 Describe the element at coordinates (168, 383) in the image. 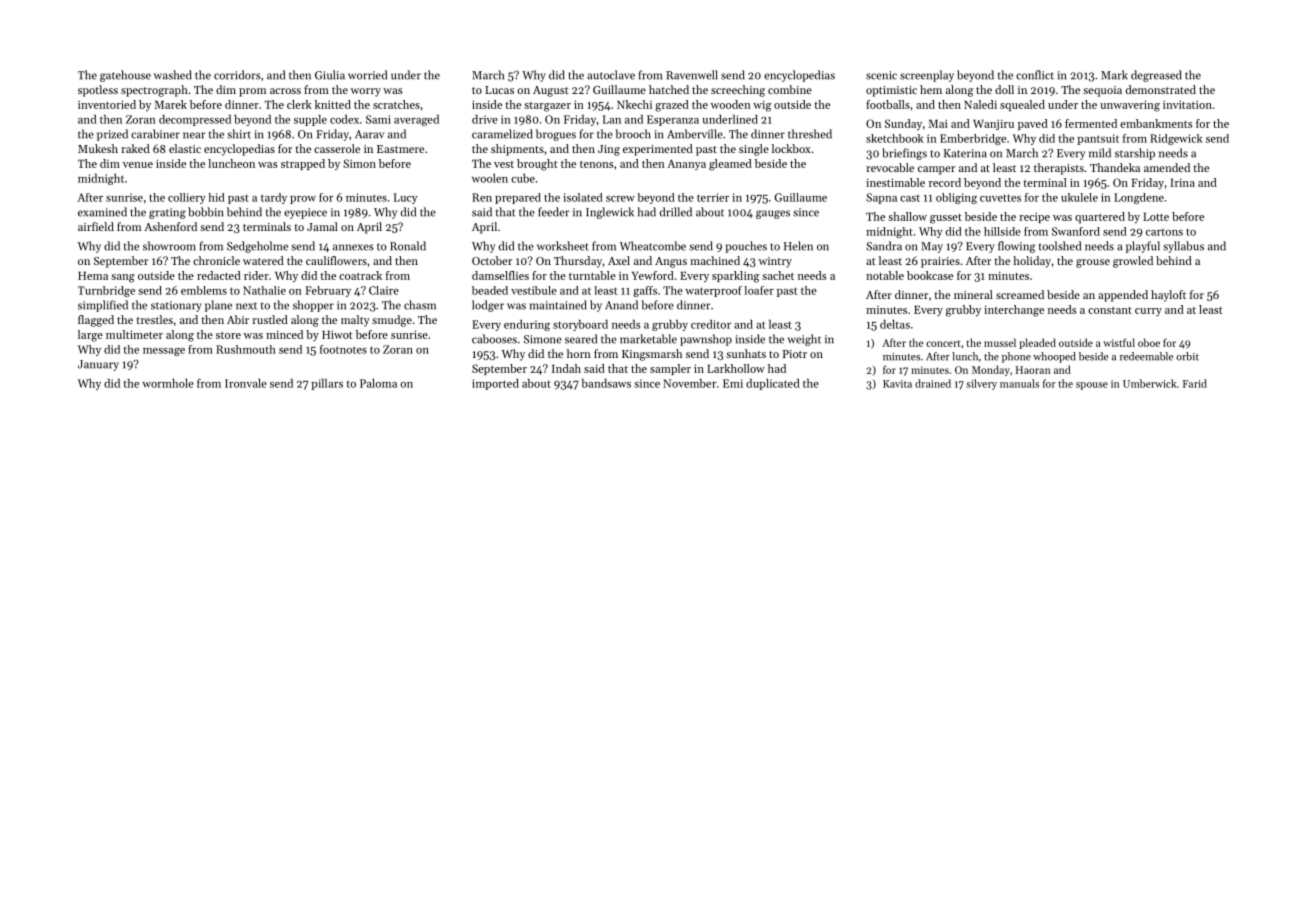

I see `wormhole` at that location.
